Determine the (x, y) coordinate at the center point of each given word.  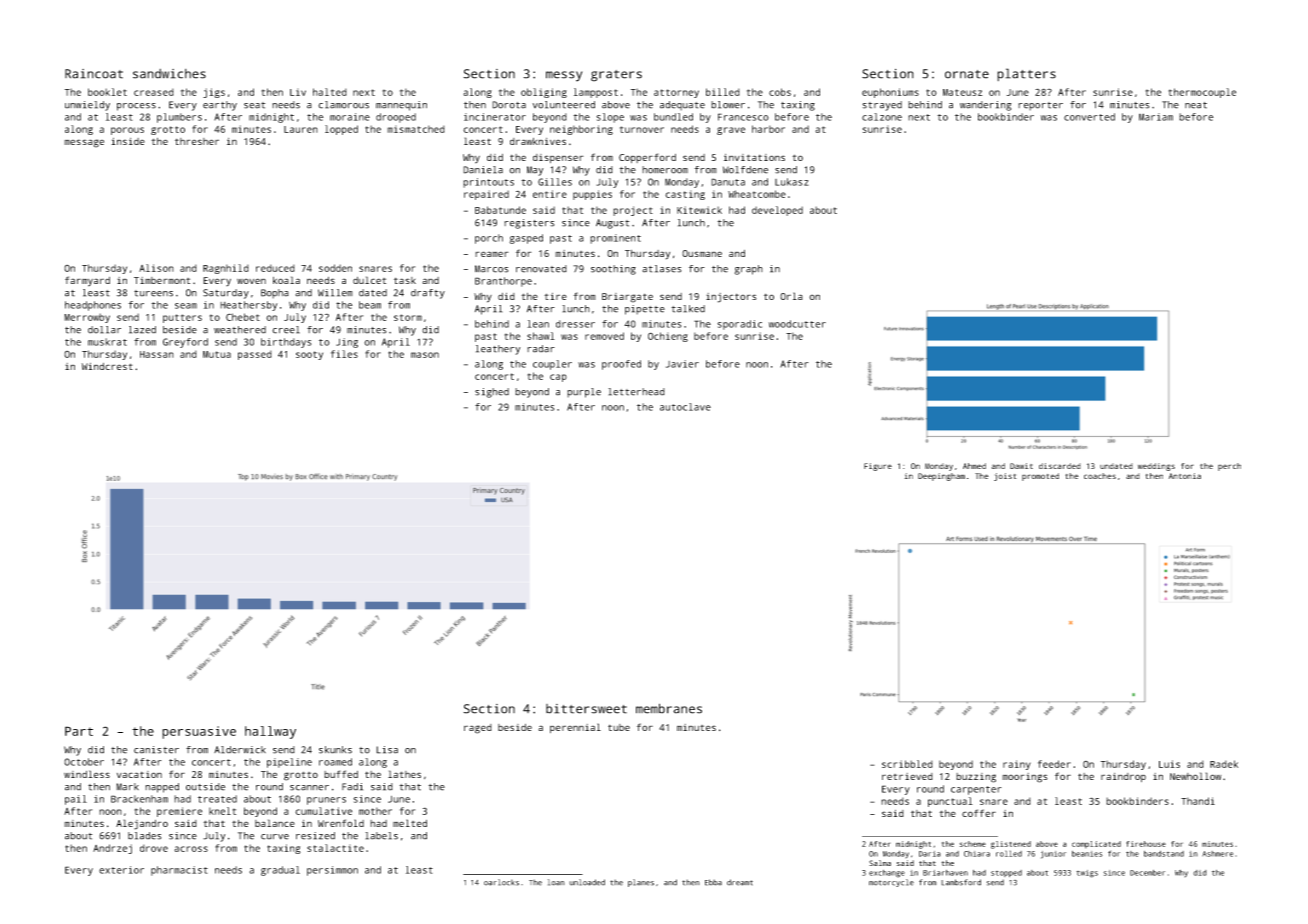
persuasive (199, 732)
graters (616, 76)
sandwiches (169, 74)
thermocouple (1202, 93)
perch (1229, 467)
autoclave (685, 407)
